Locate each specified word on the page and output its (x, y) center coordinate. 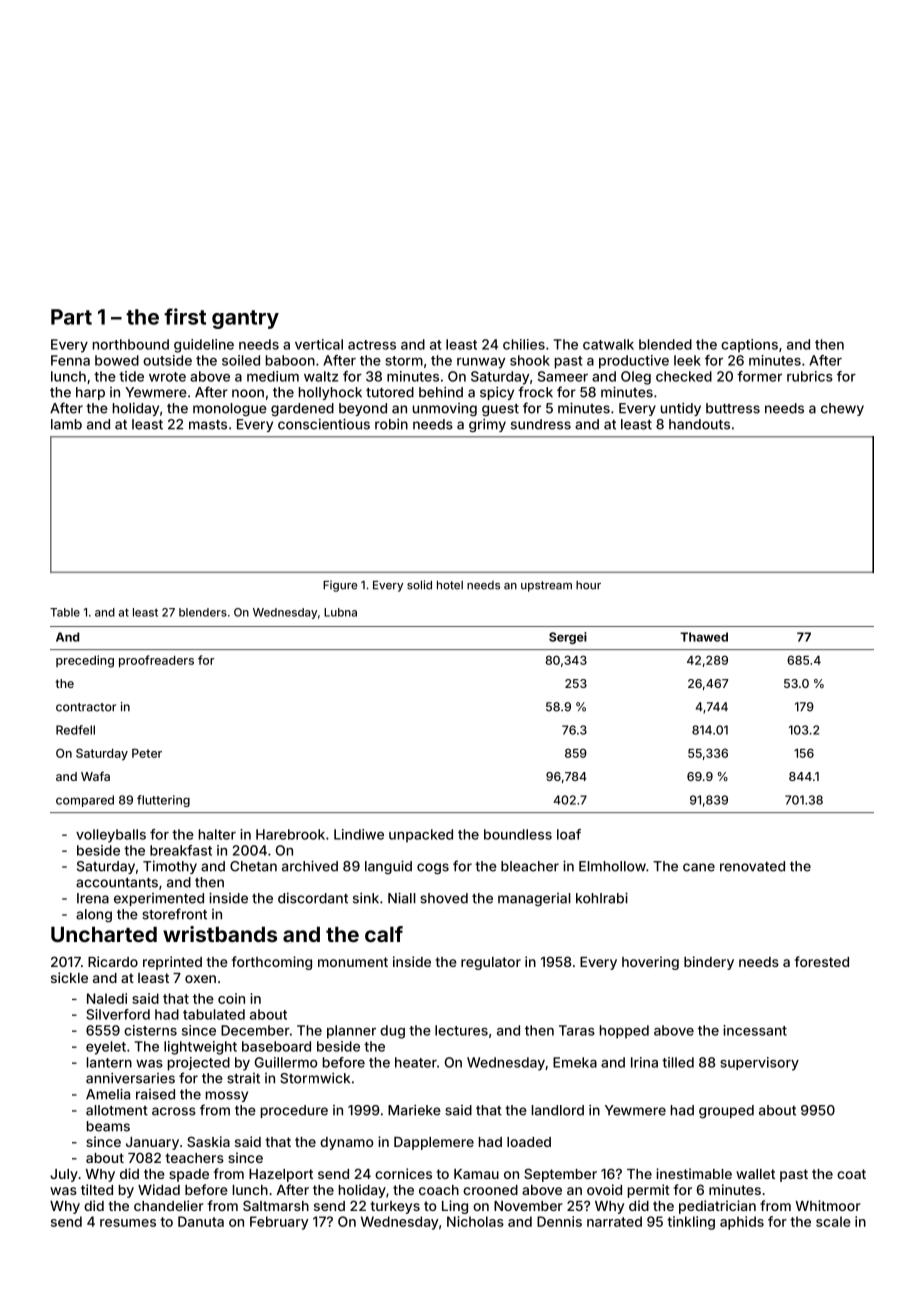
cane (699, 867)
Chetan (253, 866)
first (185, 316)
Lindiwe (359, 834)
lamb (66, 424)
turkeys (395, 1207)
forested (822, 961)
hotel (450, 585)
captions (749, 346)
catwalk (608, 344)
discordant (313, 898)
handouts (699, 424)
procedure (294, 1111)
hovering (650, 963)
